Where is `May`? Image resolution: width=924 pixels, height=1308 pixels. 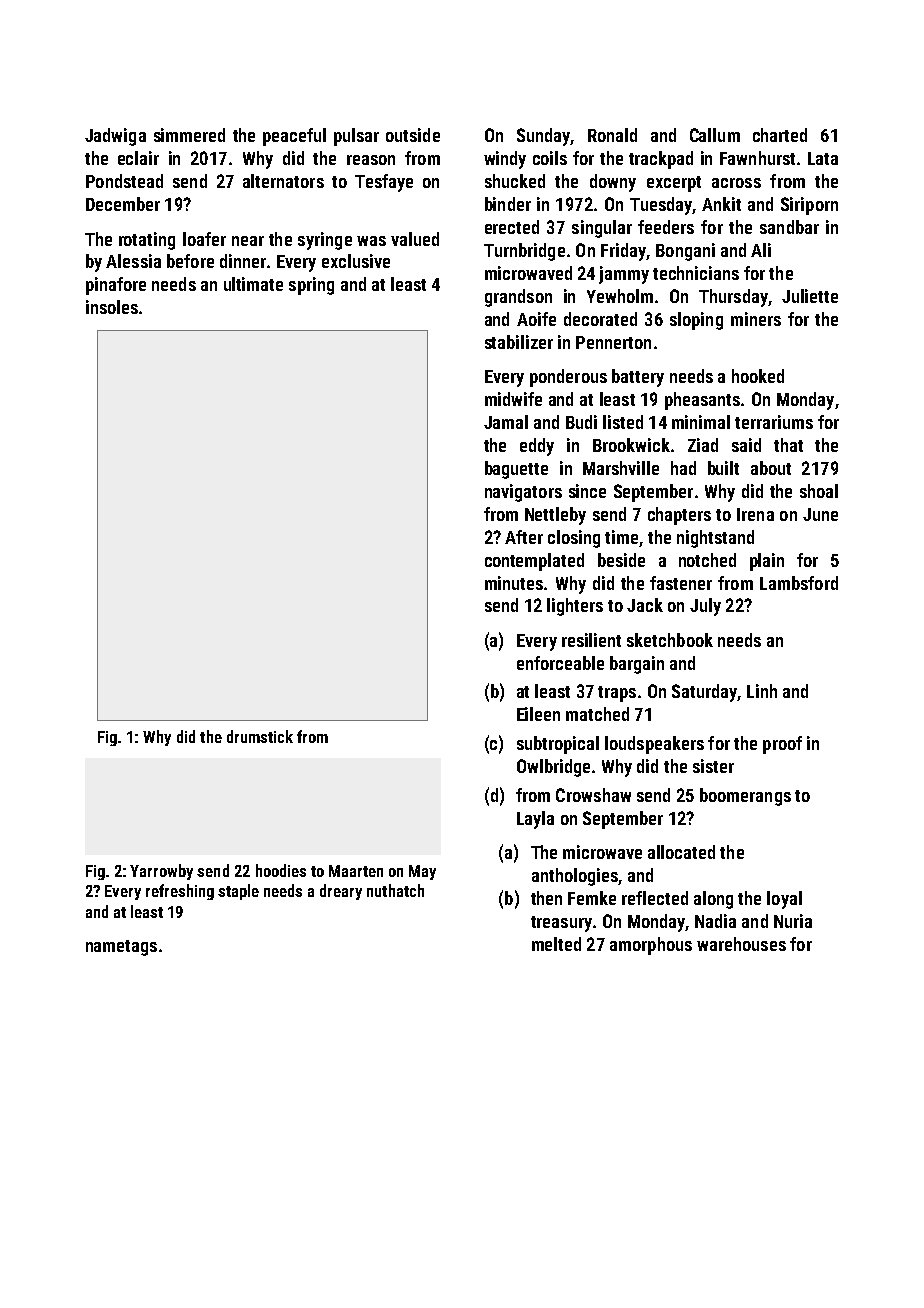 May is located at coordinates (422, 872).
